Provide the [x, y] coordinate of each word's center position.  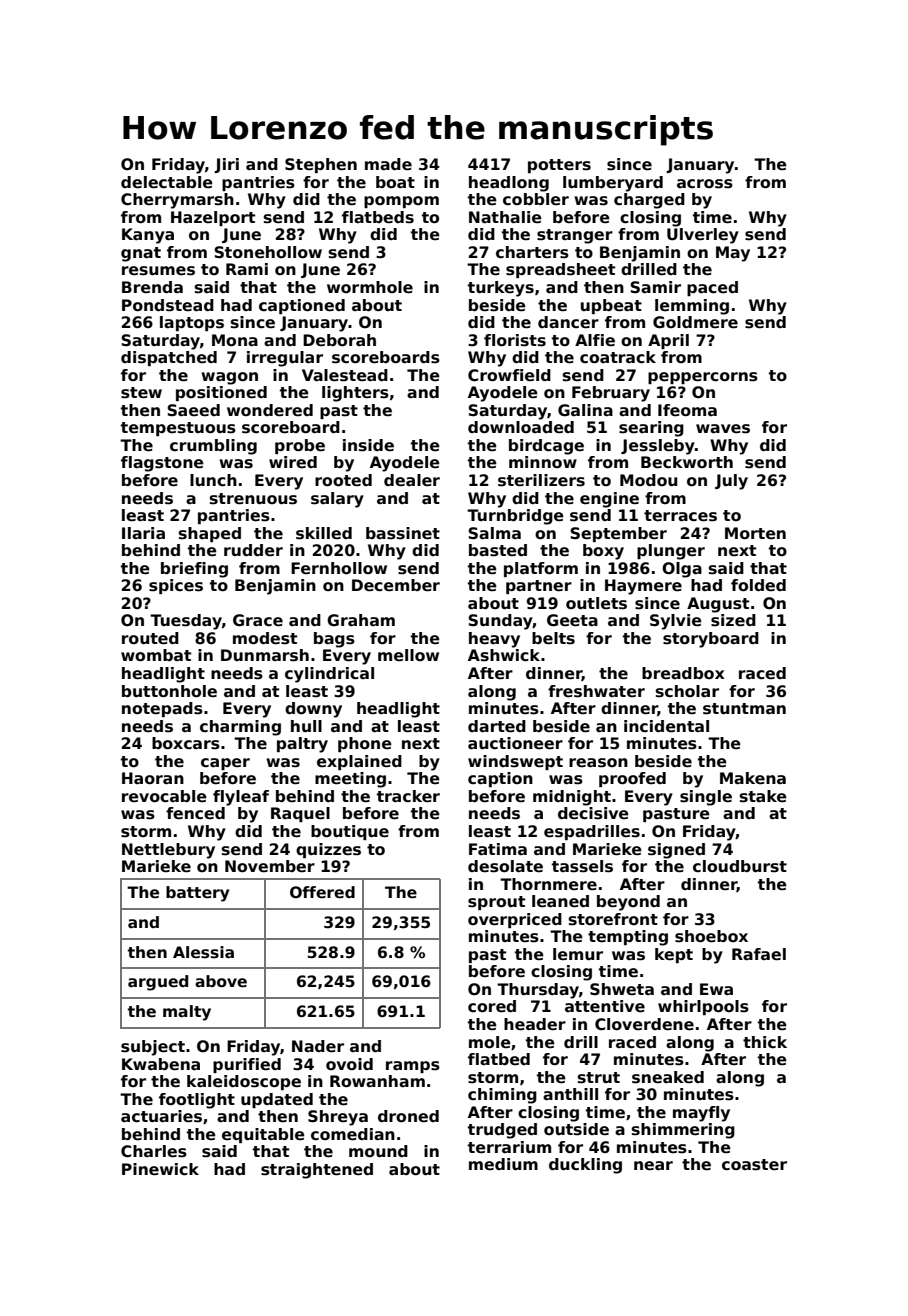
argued [158, 983]
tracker [408, 796]
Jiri [226, 165]
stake [763, 796]
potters [559, 166]
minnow [543, 462]
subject [153, 1048]
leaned [560, 901]
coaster [754, 1165]
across [705, 184]
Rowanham [377, 1081]
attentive [605, 1006]
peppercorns [703, 378]
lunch [213, 480]
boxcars [186, 743]
